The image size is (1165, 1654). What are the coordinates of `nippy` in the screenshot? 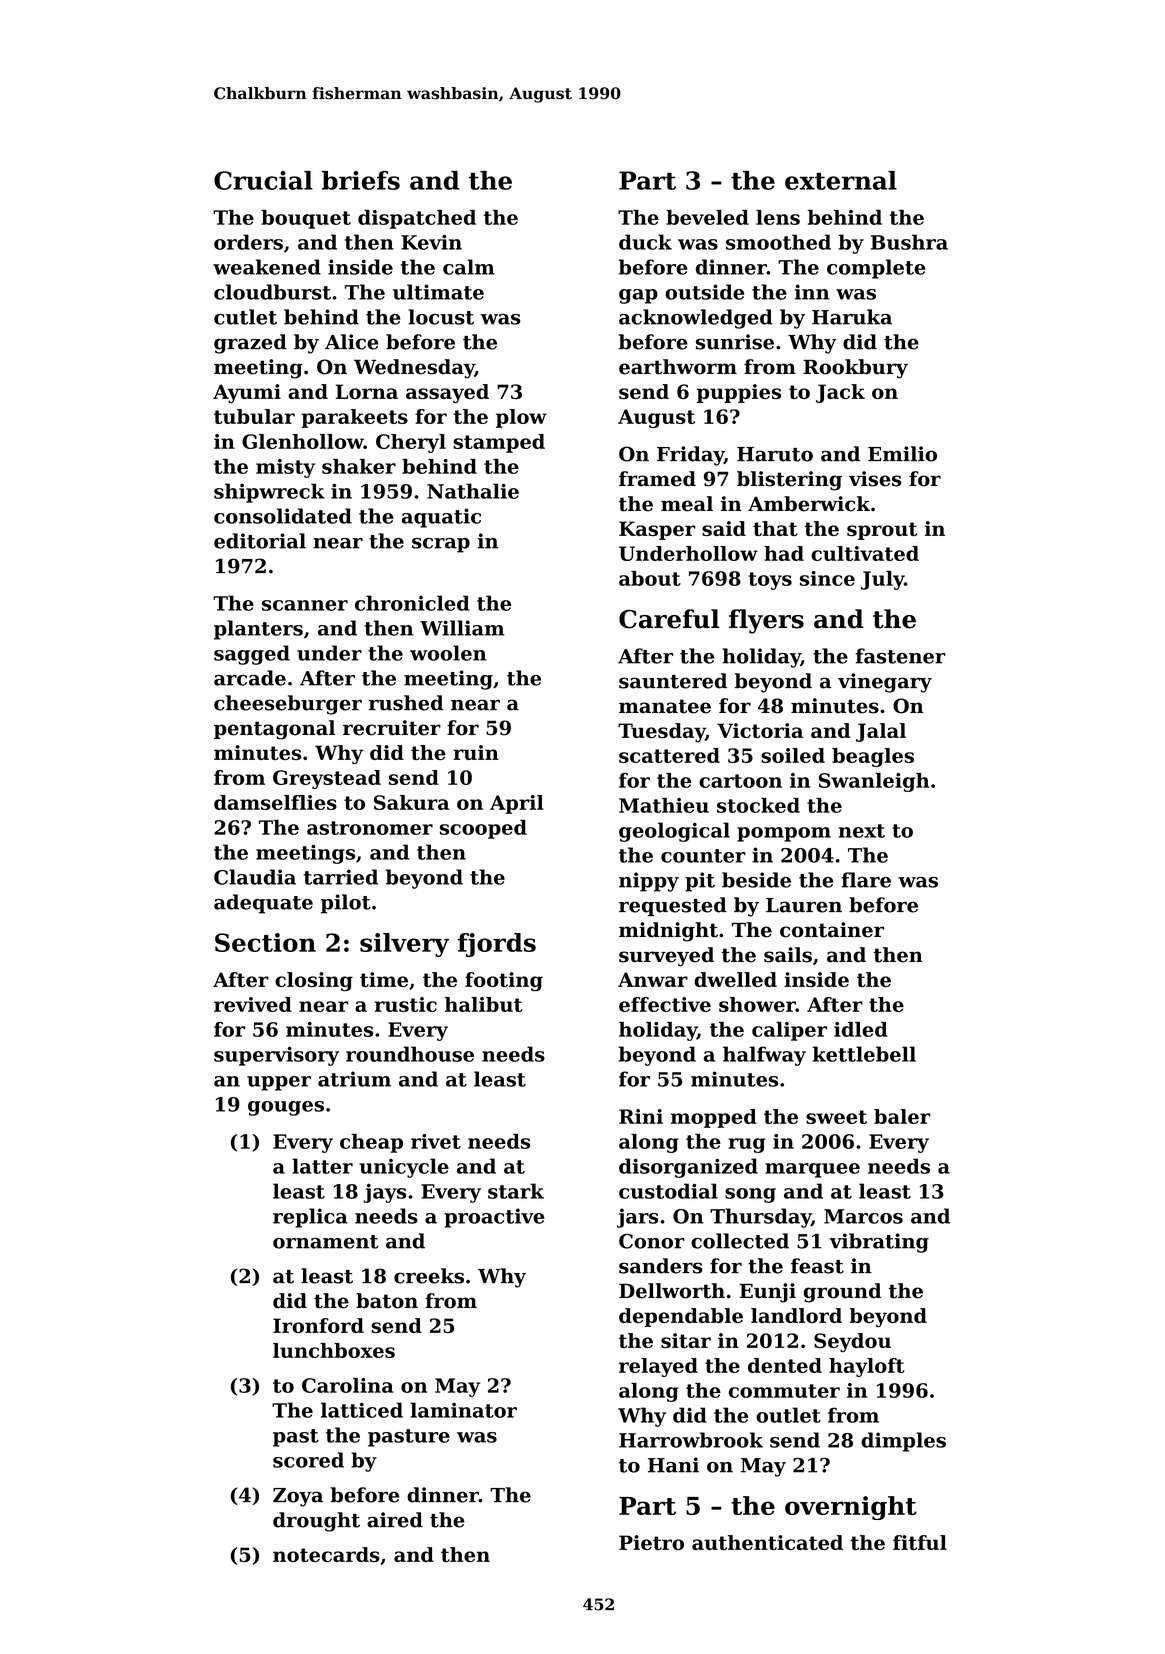 It's located at (649, 882).
